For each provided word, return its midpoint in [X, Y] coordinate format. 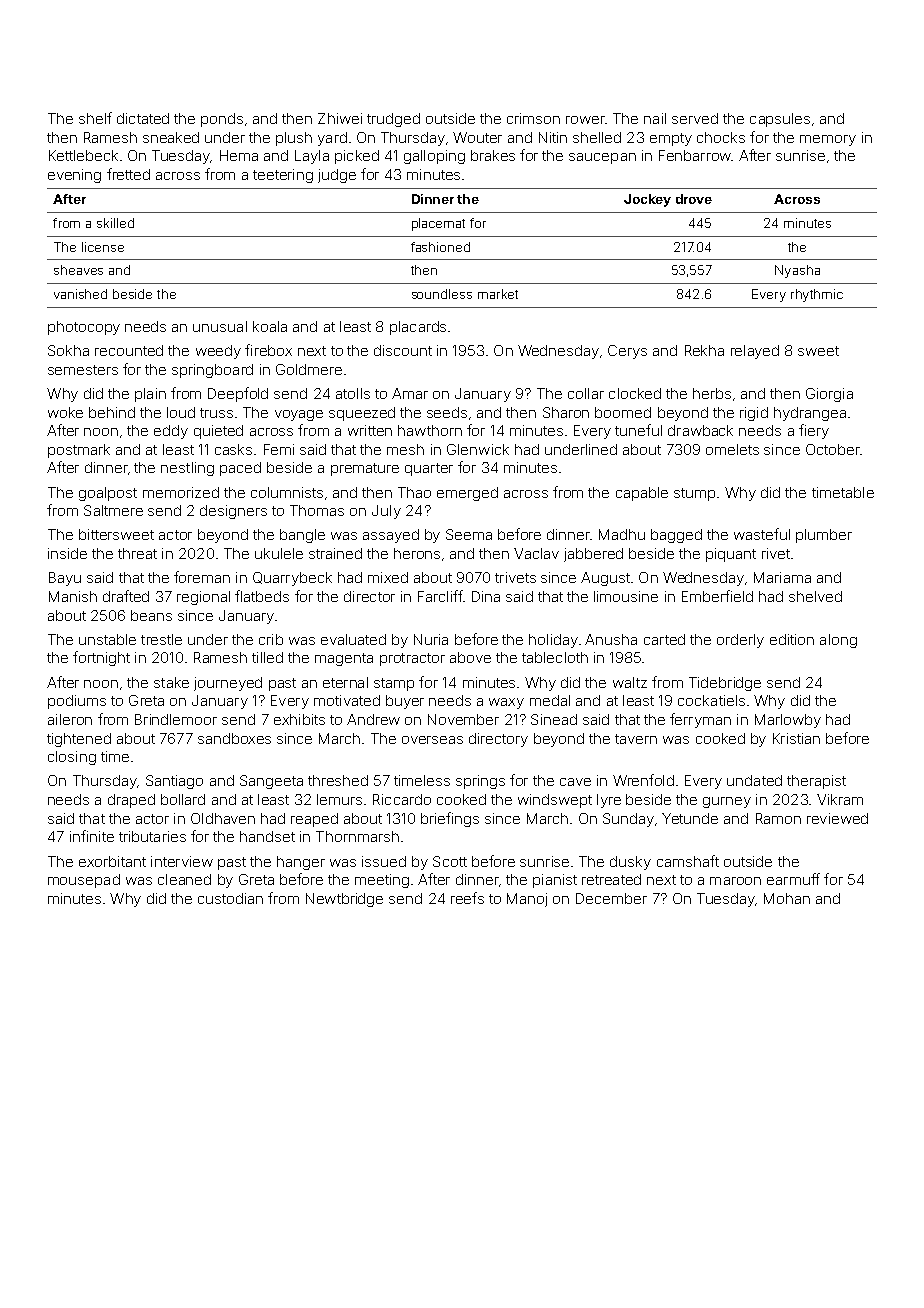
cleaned [184, 879]
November [463, 719]
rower [585, 120]
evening [74, 176]
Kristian [796, 738]
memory [828, 140]
